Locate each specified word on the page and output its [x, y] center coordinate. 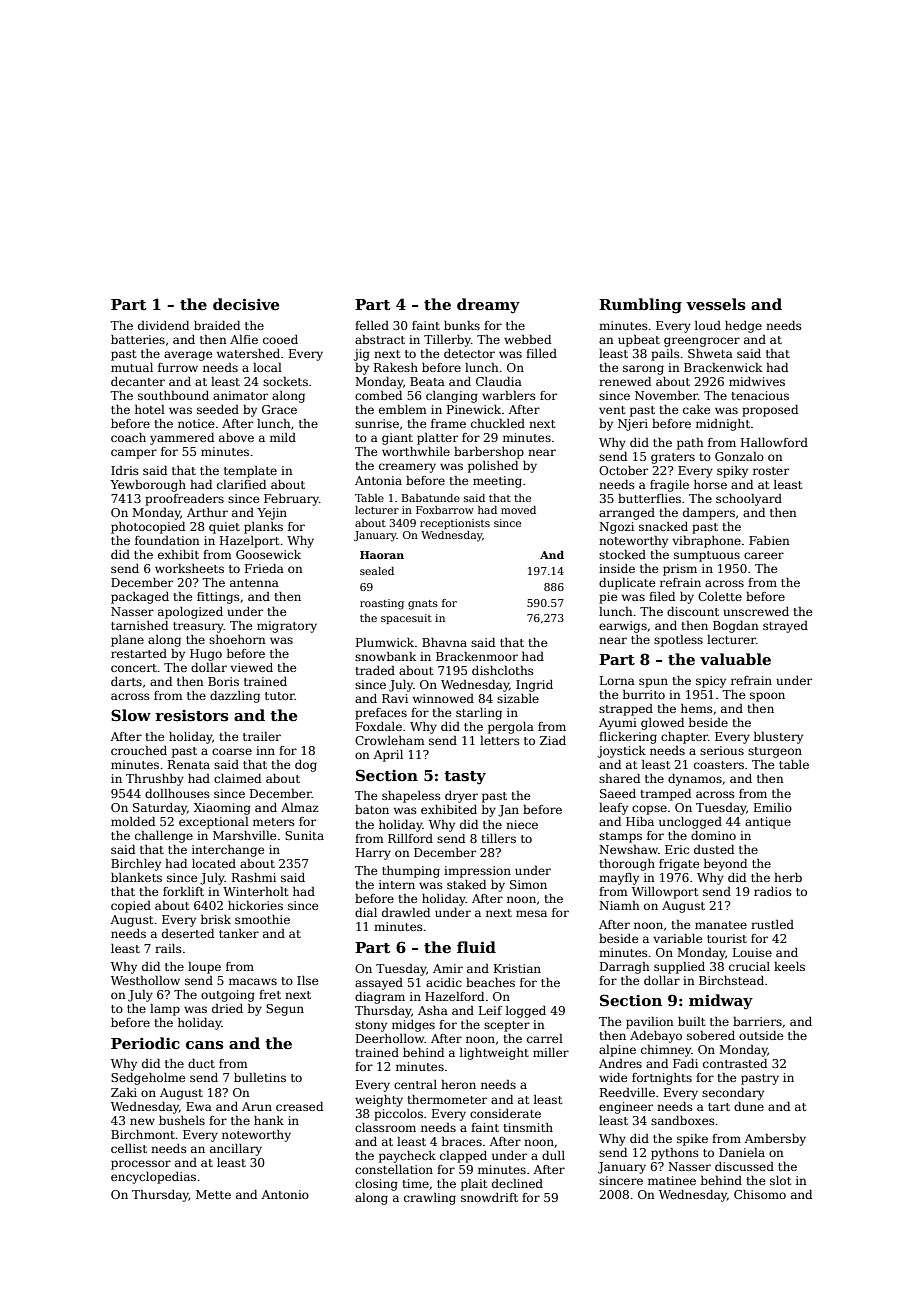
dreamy [488, 306]
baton [372, 809]
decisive [246, 304]
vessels [715, 304]
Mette [213, 1194]
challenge [164, 837]
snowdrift [489, 1197]
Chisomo [760, 1194]
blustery [778, 738]
